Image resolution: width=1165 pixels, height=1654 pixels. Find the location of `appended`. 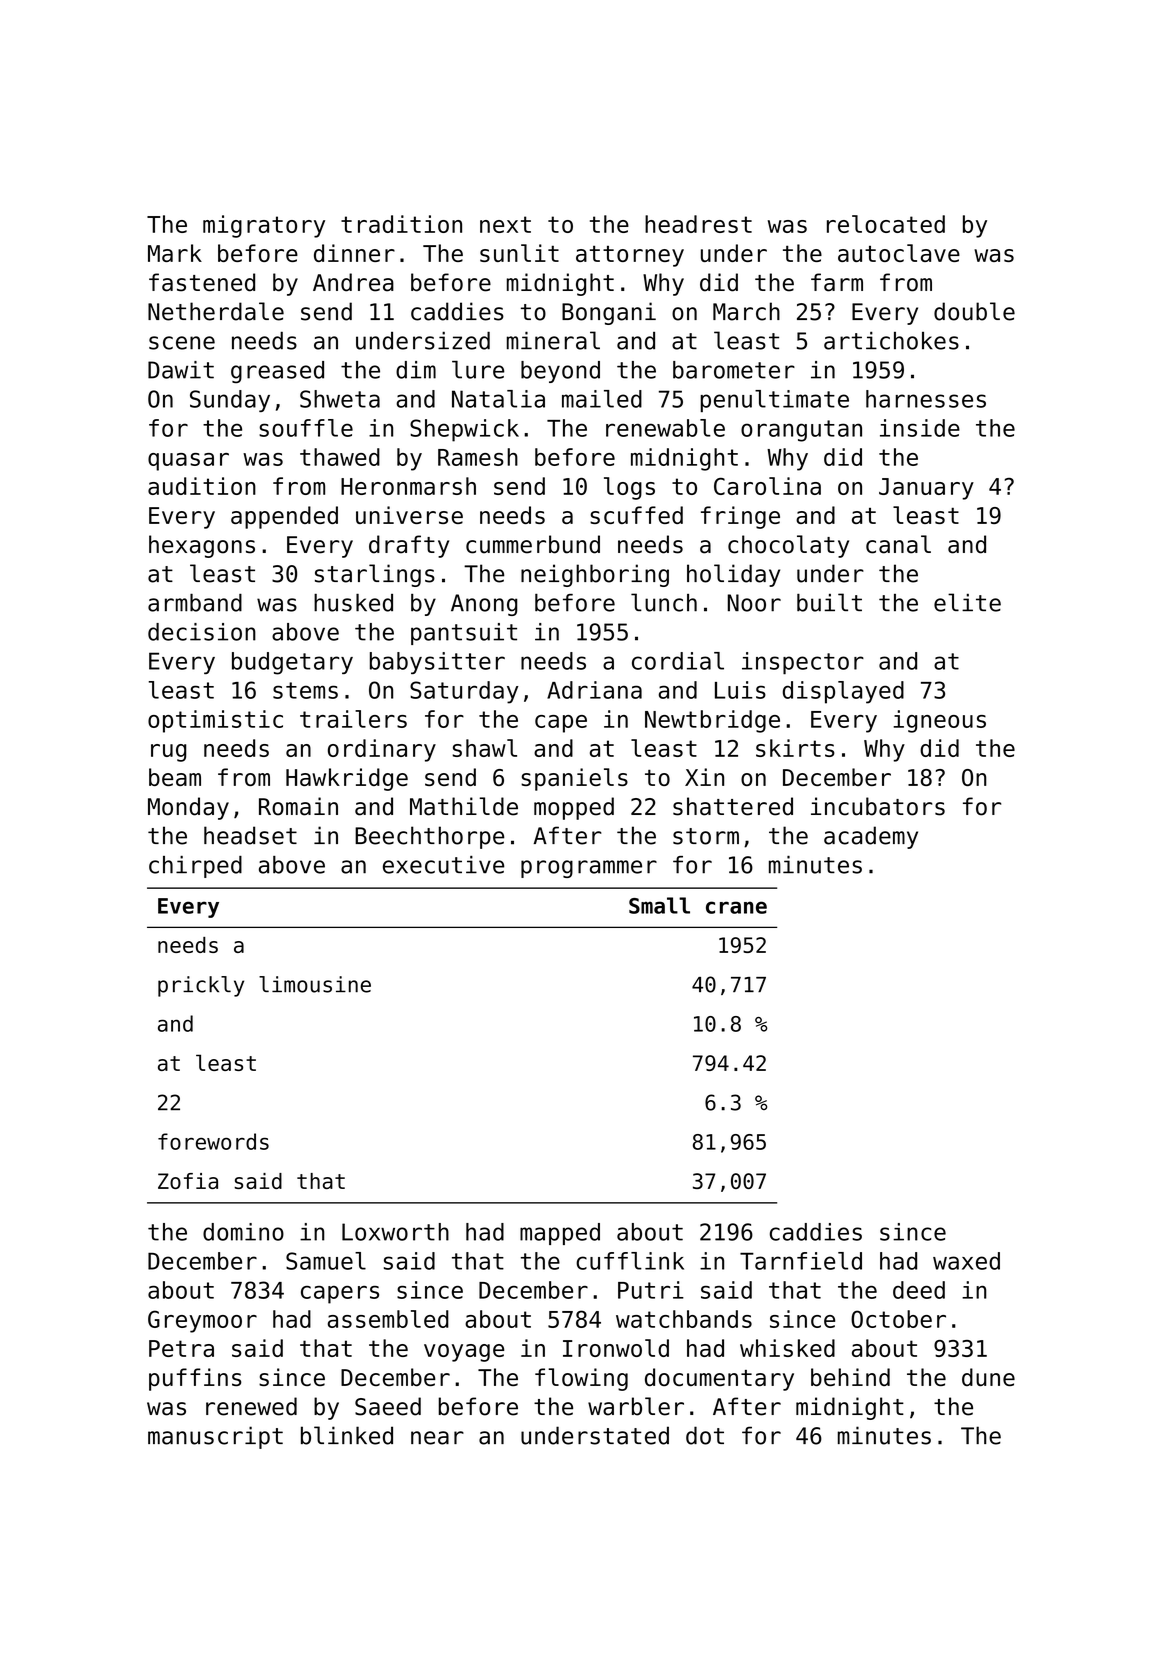

appended is located at coordinates (284, 517).
